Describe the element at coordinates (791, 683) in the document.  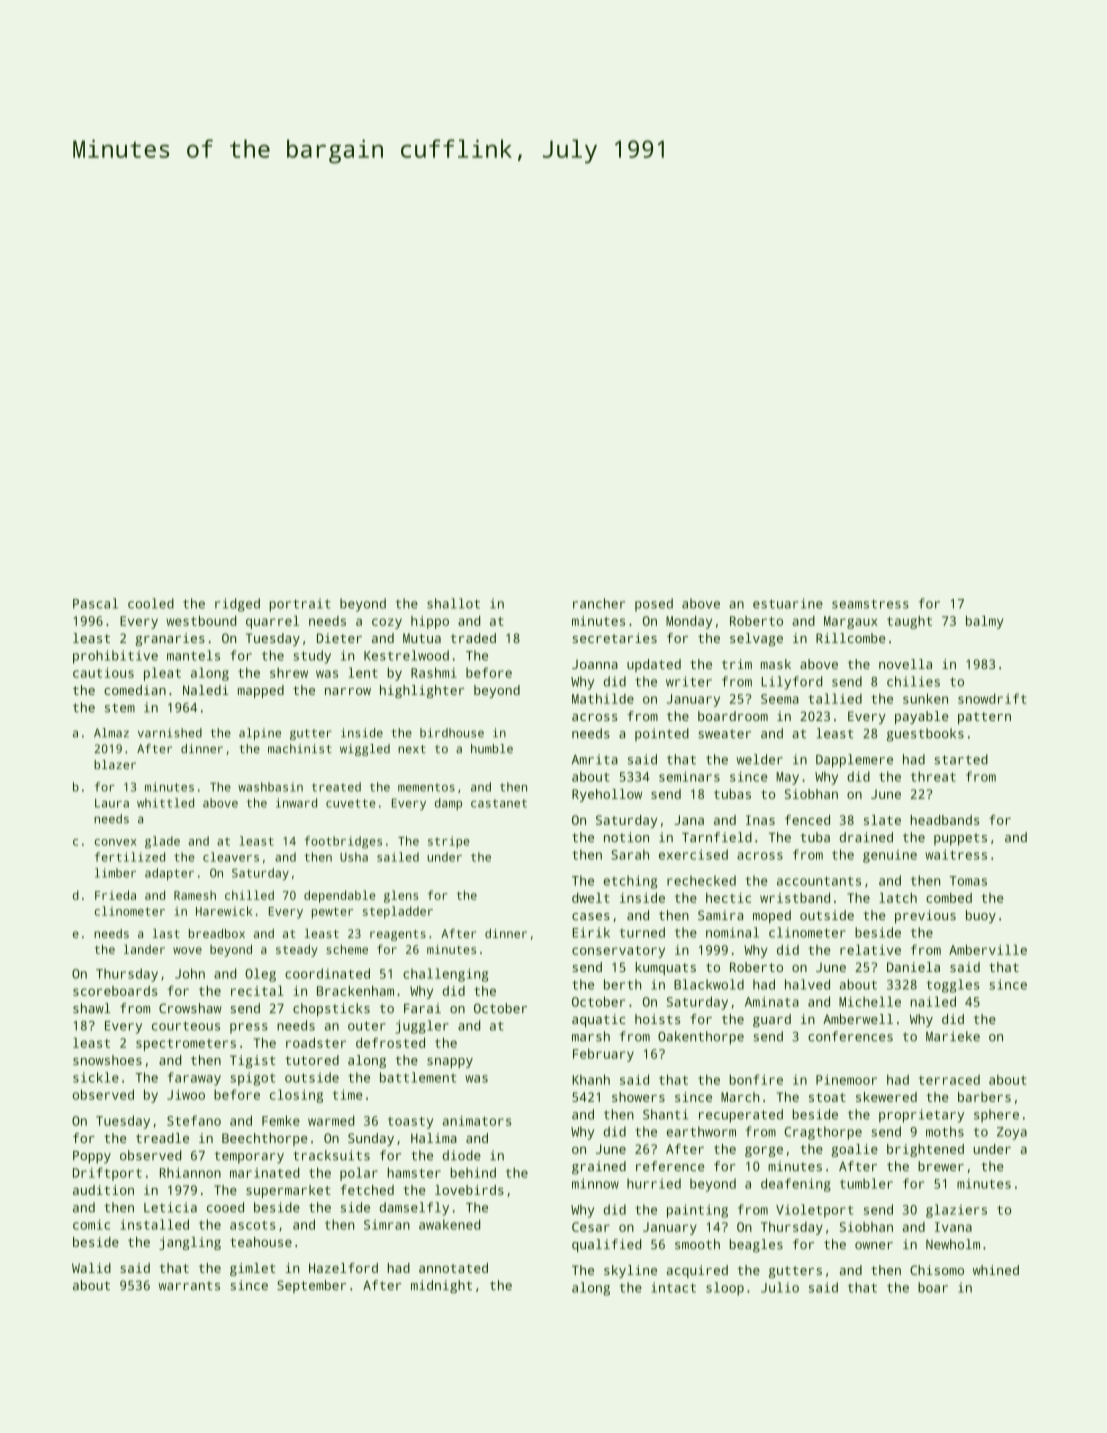
I see `Lilyford` at that location.
